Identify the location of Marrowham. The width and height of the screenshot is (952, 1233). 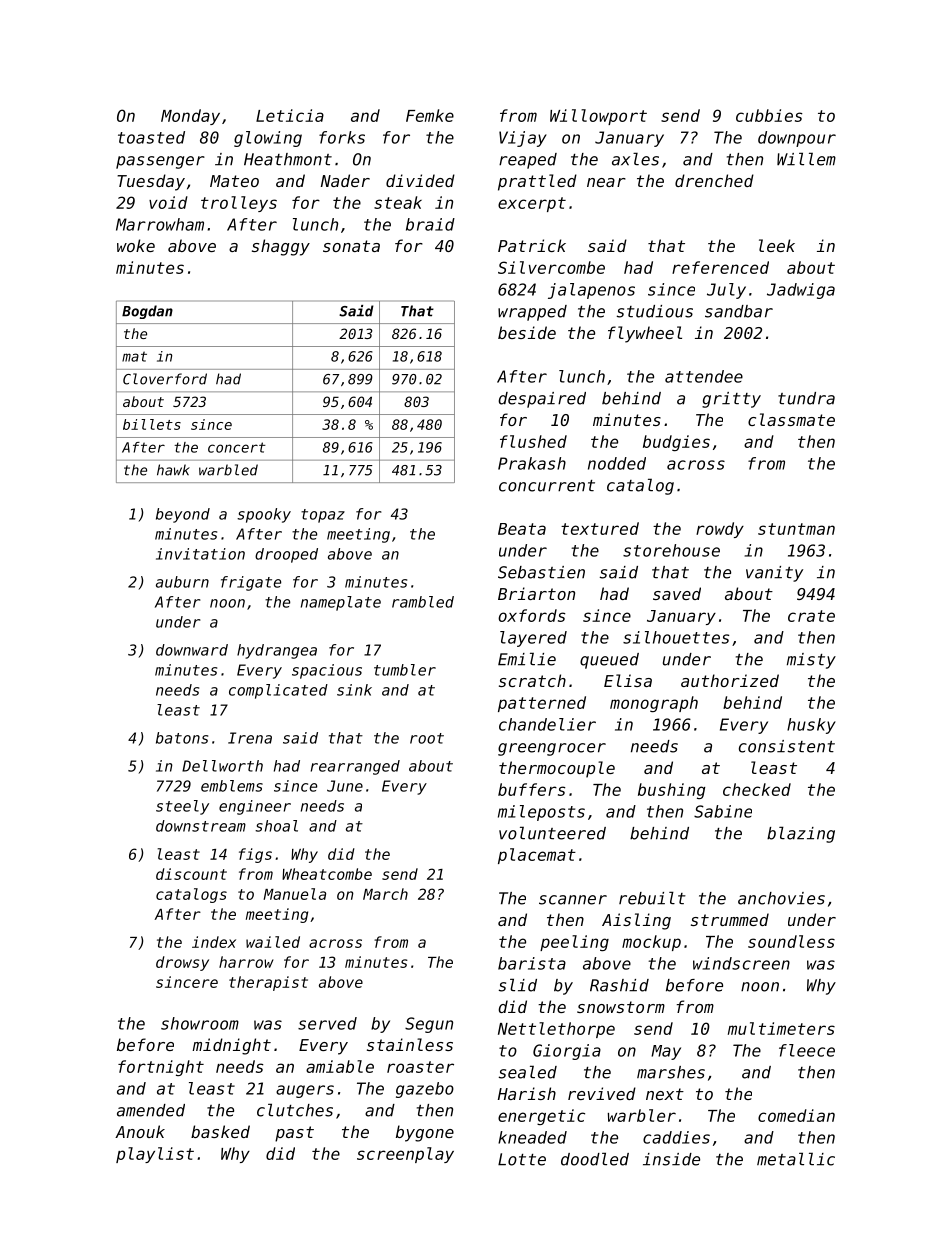
(160, 224).
